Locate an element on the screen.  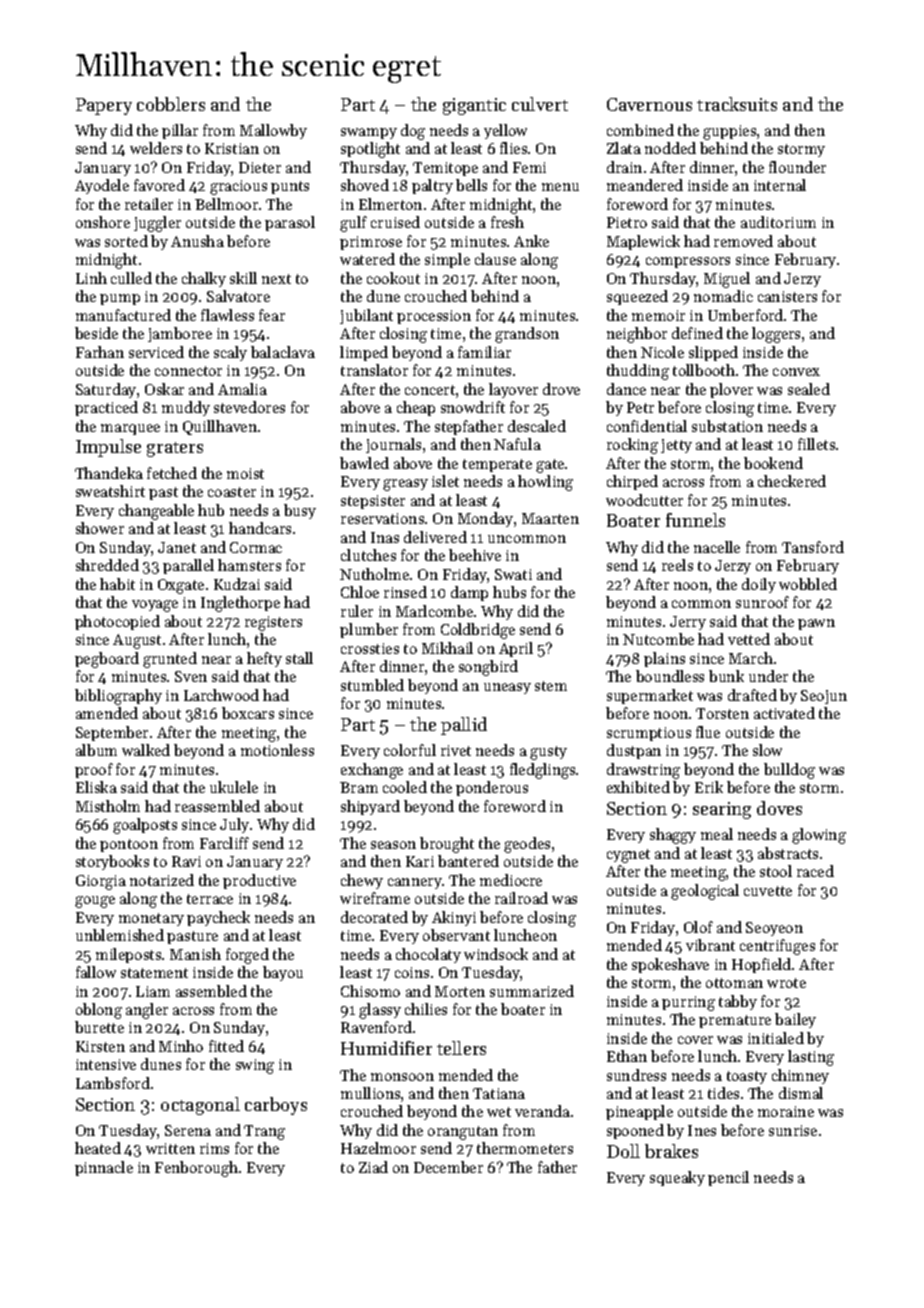
snowdrift is located at coordinates (473, 407).
